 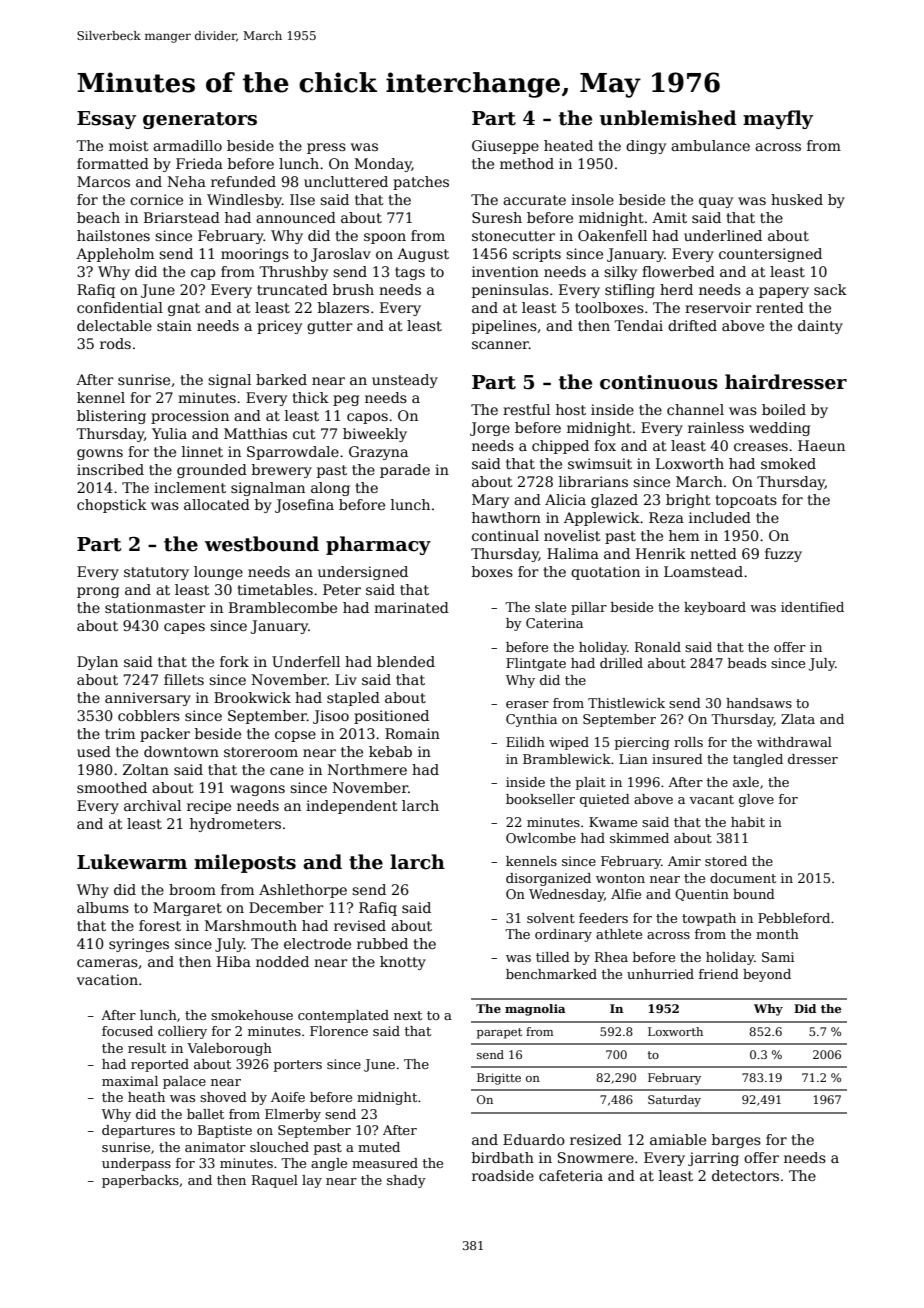 What do you see at coordinates (505, 535) in the screenshot?
I see `continual` at bounding box center [505, 535].
